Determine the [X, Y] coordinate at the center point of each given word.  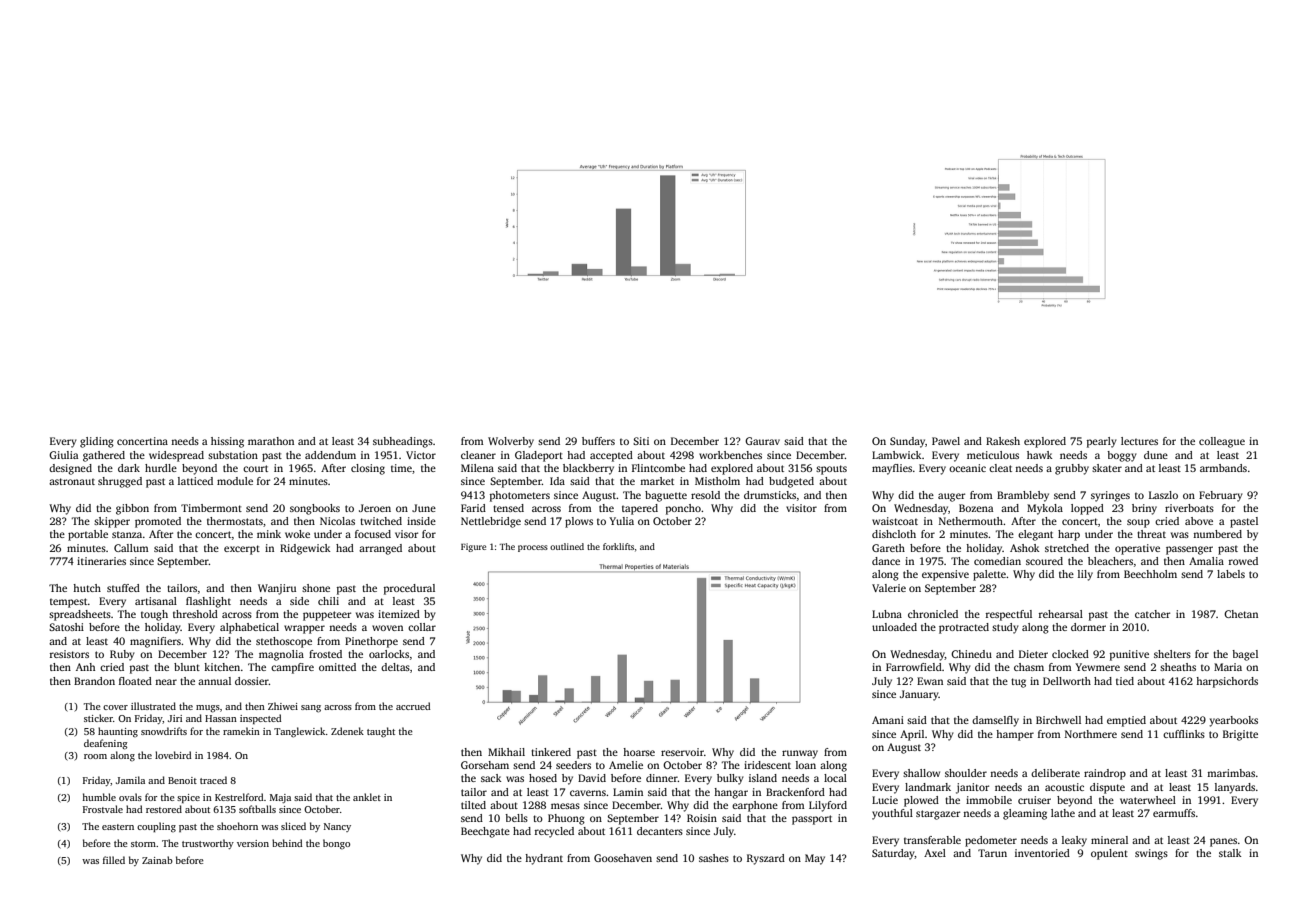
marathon [271, 441]
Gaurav [762, 441]
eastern [118, 827]
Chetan [1241, 614]
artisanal [156, 601]
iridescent [767, 765]
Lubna [887, 614]
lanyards [1235, 788]
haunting [118, 732]
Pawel [946, 441]
